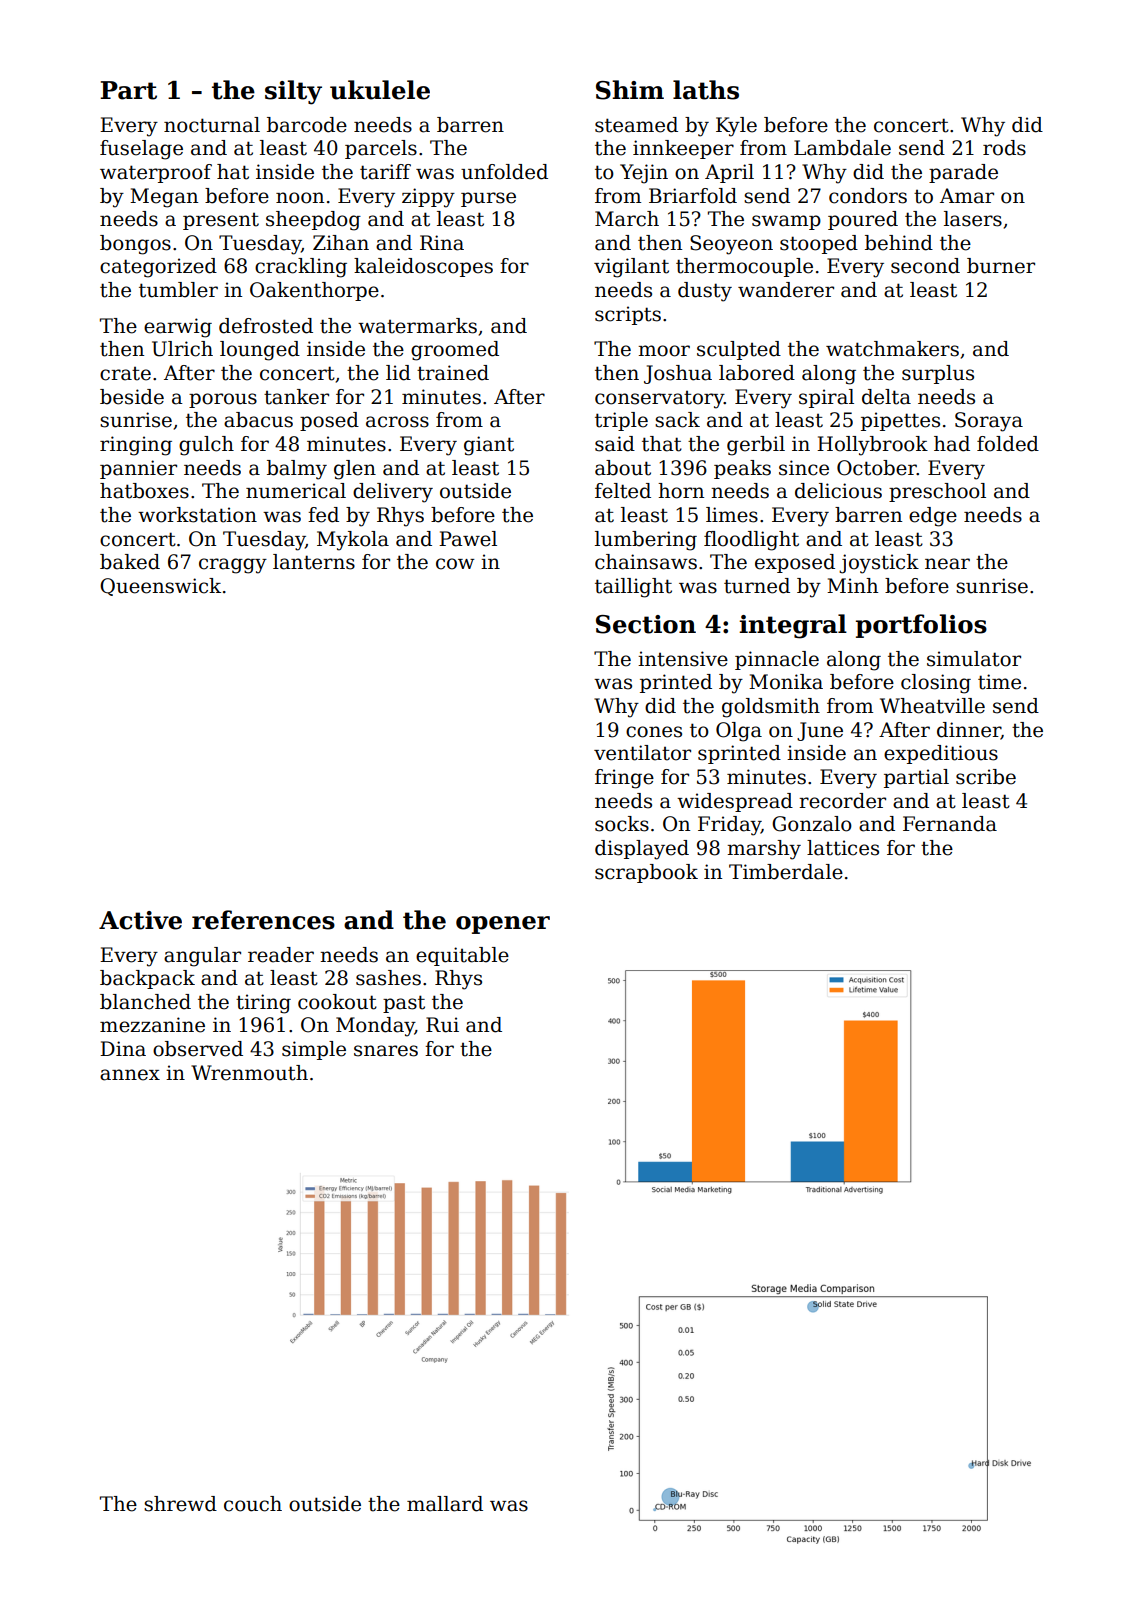 This image has width=1145, height=1619. Describe the element at coordinates (786, 872) in the image. I see `Timberdale` at that location.
